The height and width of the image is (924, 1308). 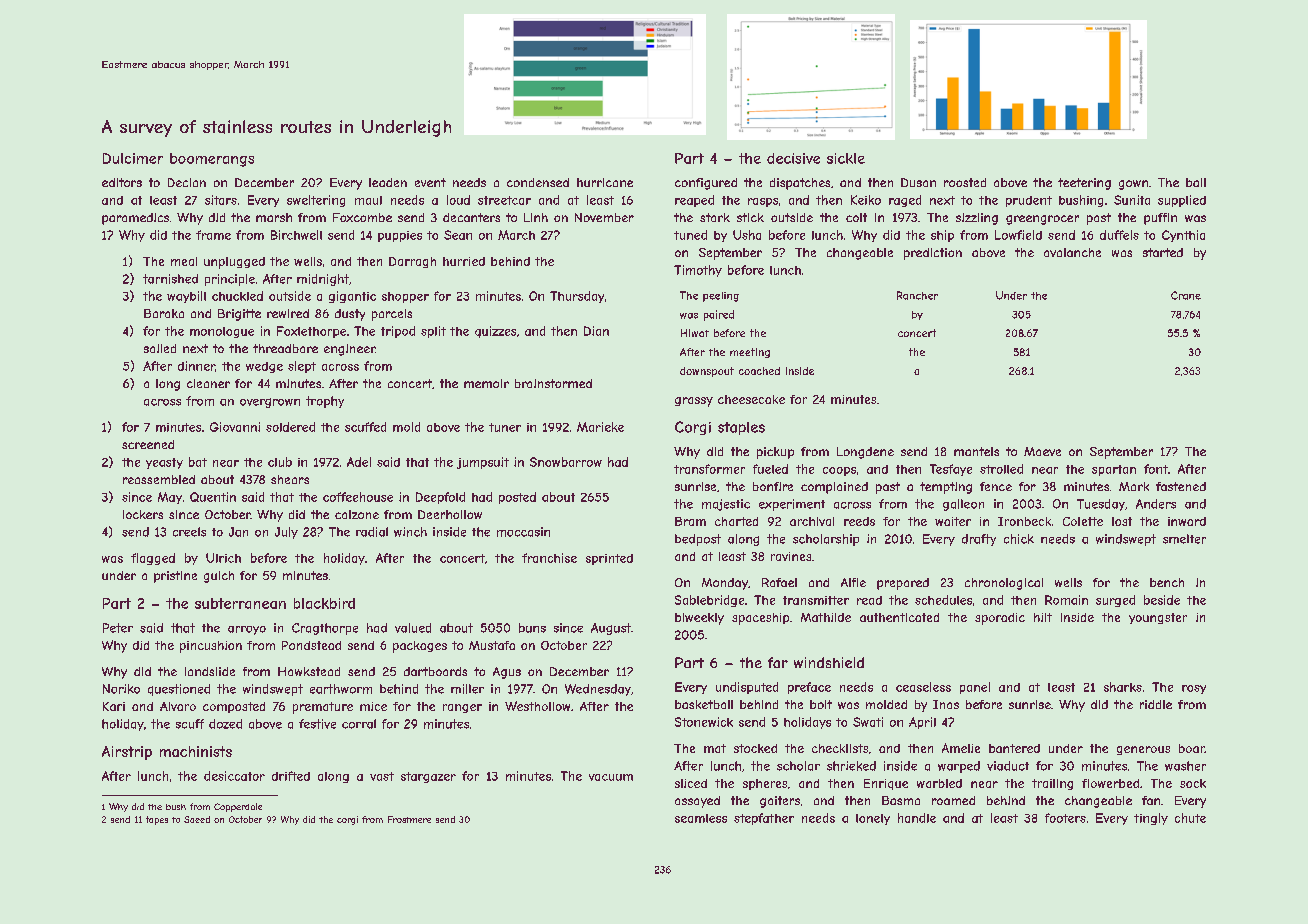 I want to click on slept, so click(x=302, y=367).
